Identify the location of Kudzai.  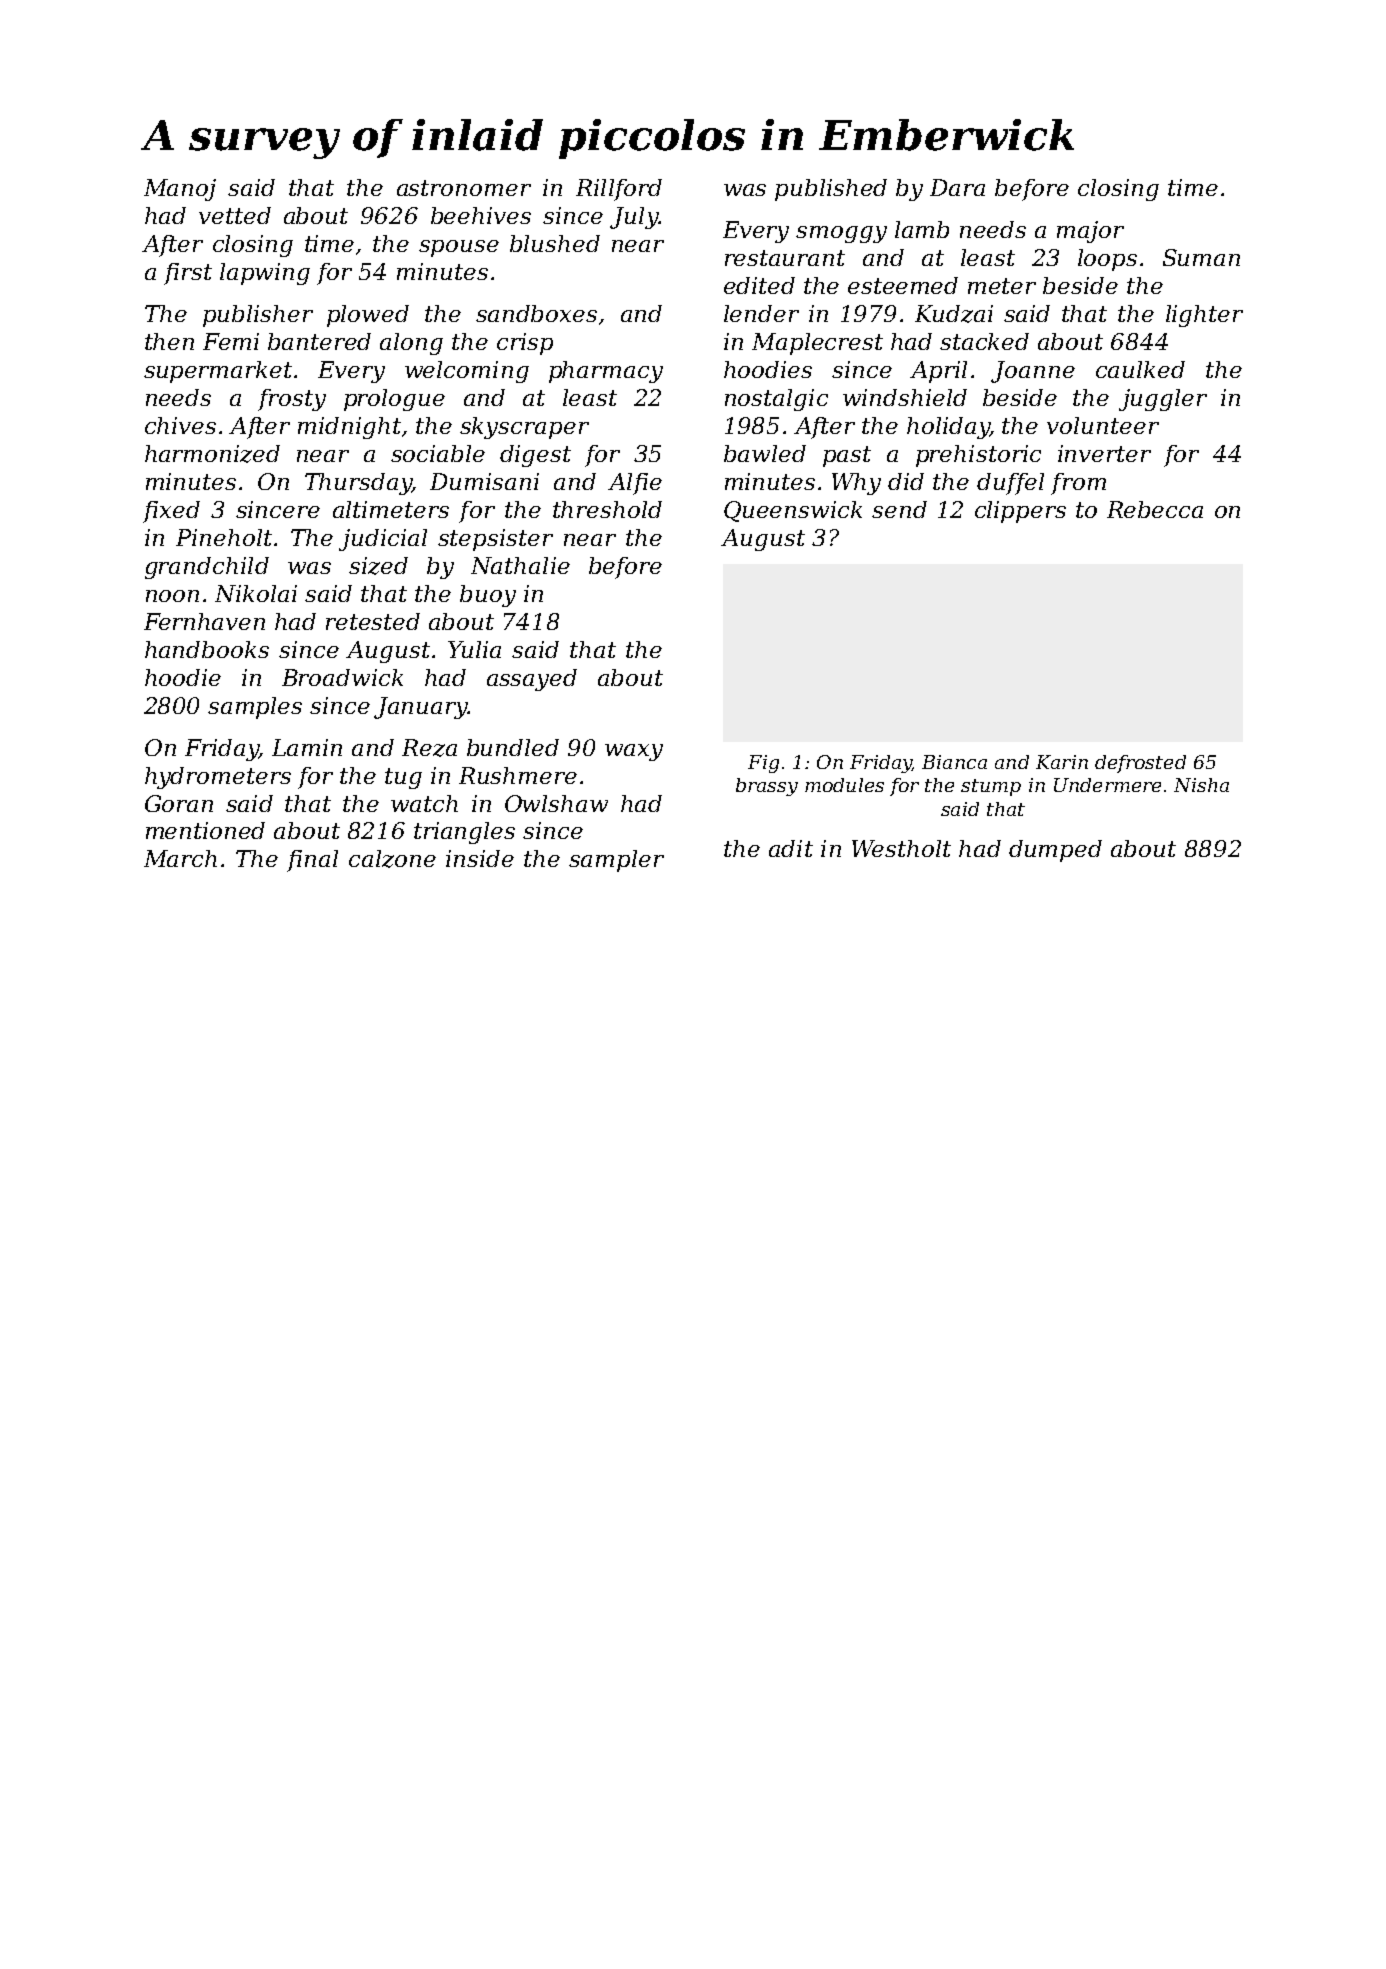
(954, 314).
